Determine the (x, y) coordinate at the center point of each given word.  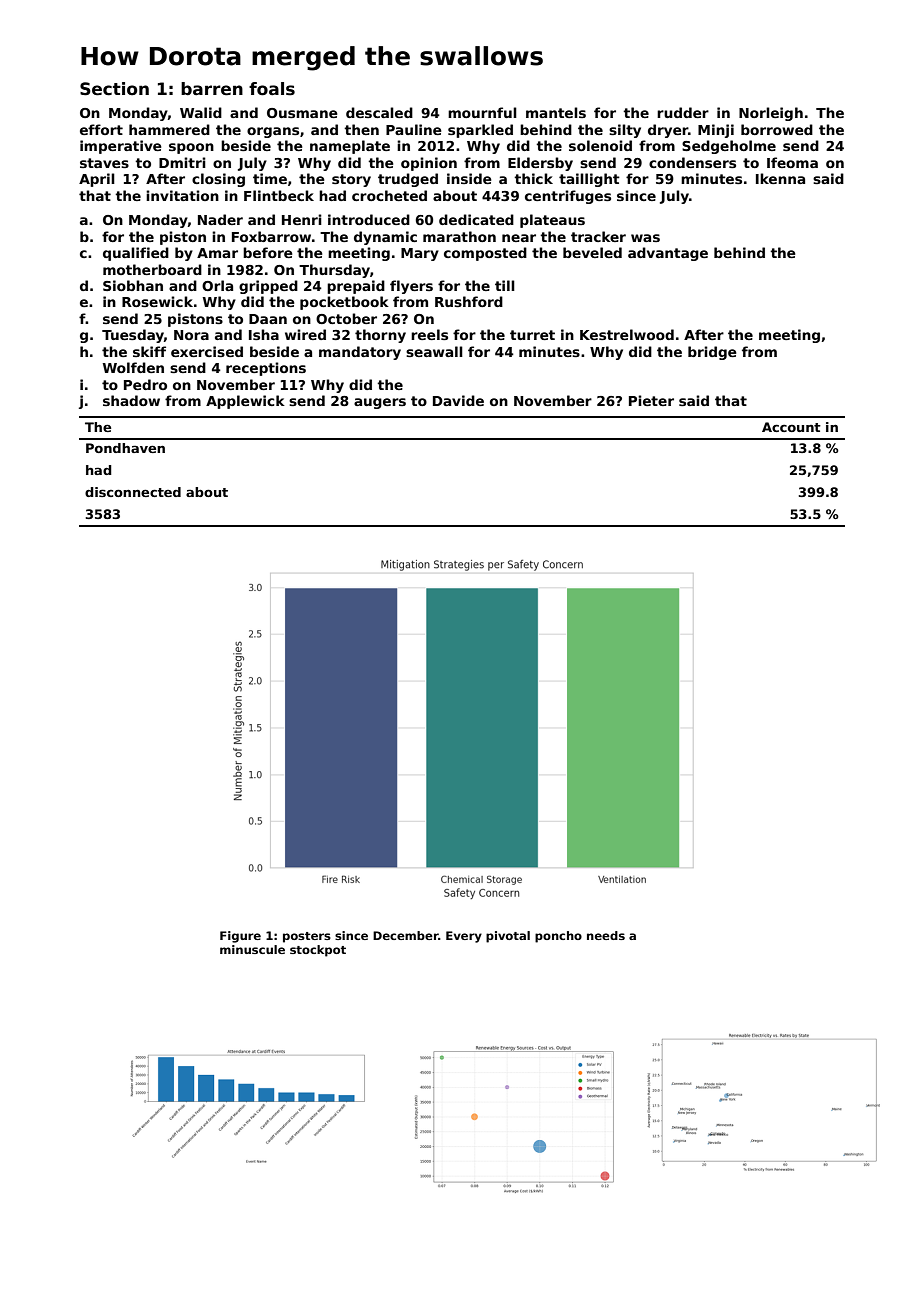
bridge (712, 353)
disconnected (133, 492)
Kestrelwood (627, 334)
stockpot (318, 951)
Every (464, 937)
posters (307, 937)
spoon (191, 148)
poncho (558, 937)
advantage (668, 254)
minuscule (252, 949)
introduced (369, 219)
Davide (458, 400)
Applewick (245, 402)
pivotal (508, 937)
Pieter (651, 400)
